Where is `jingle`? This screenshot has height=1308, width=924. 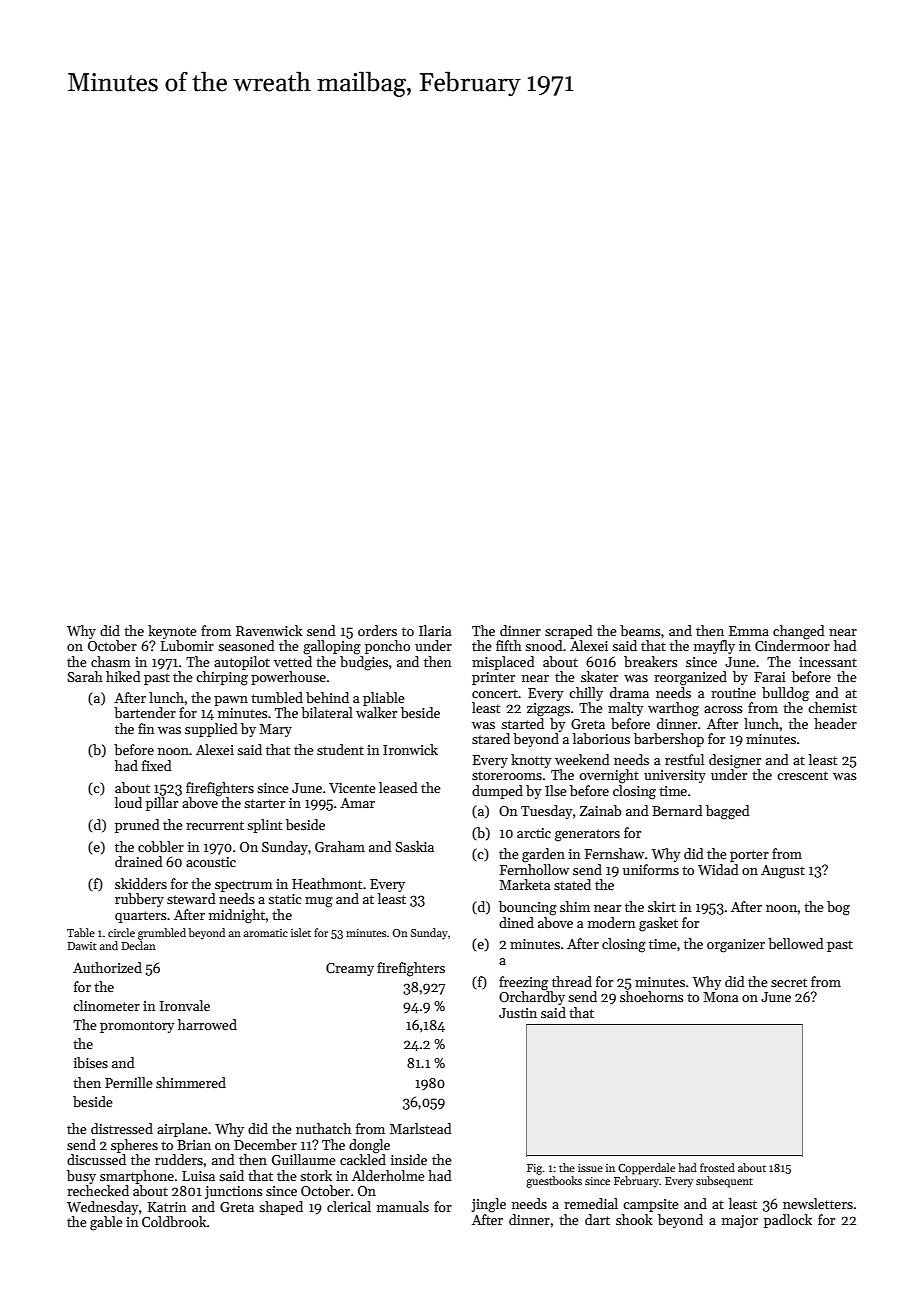 jingle is located at coordinates (488, 1205).
